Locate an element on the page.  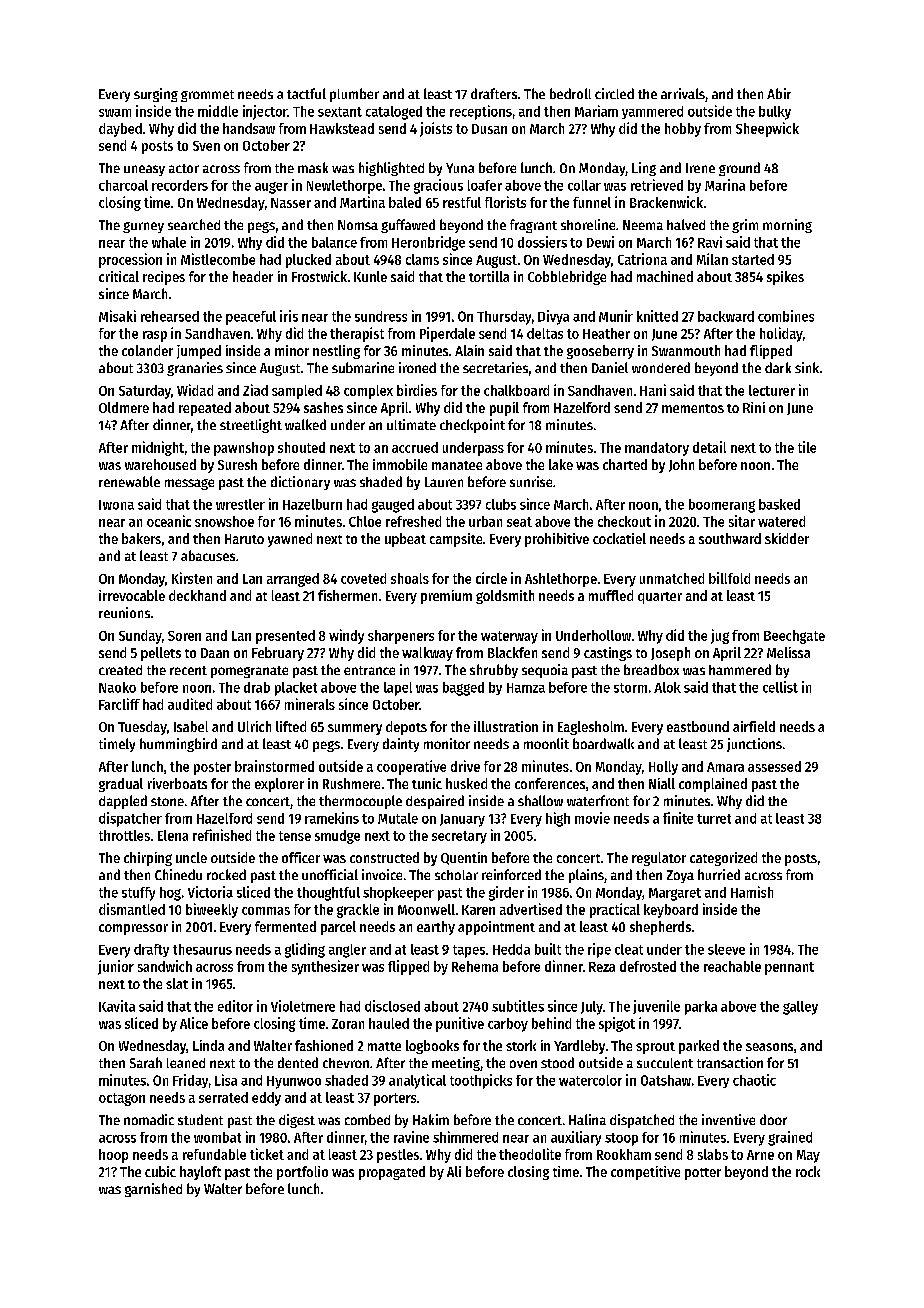
Soren is located at coordinates (184, 636).
